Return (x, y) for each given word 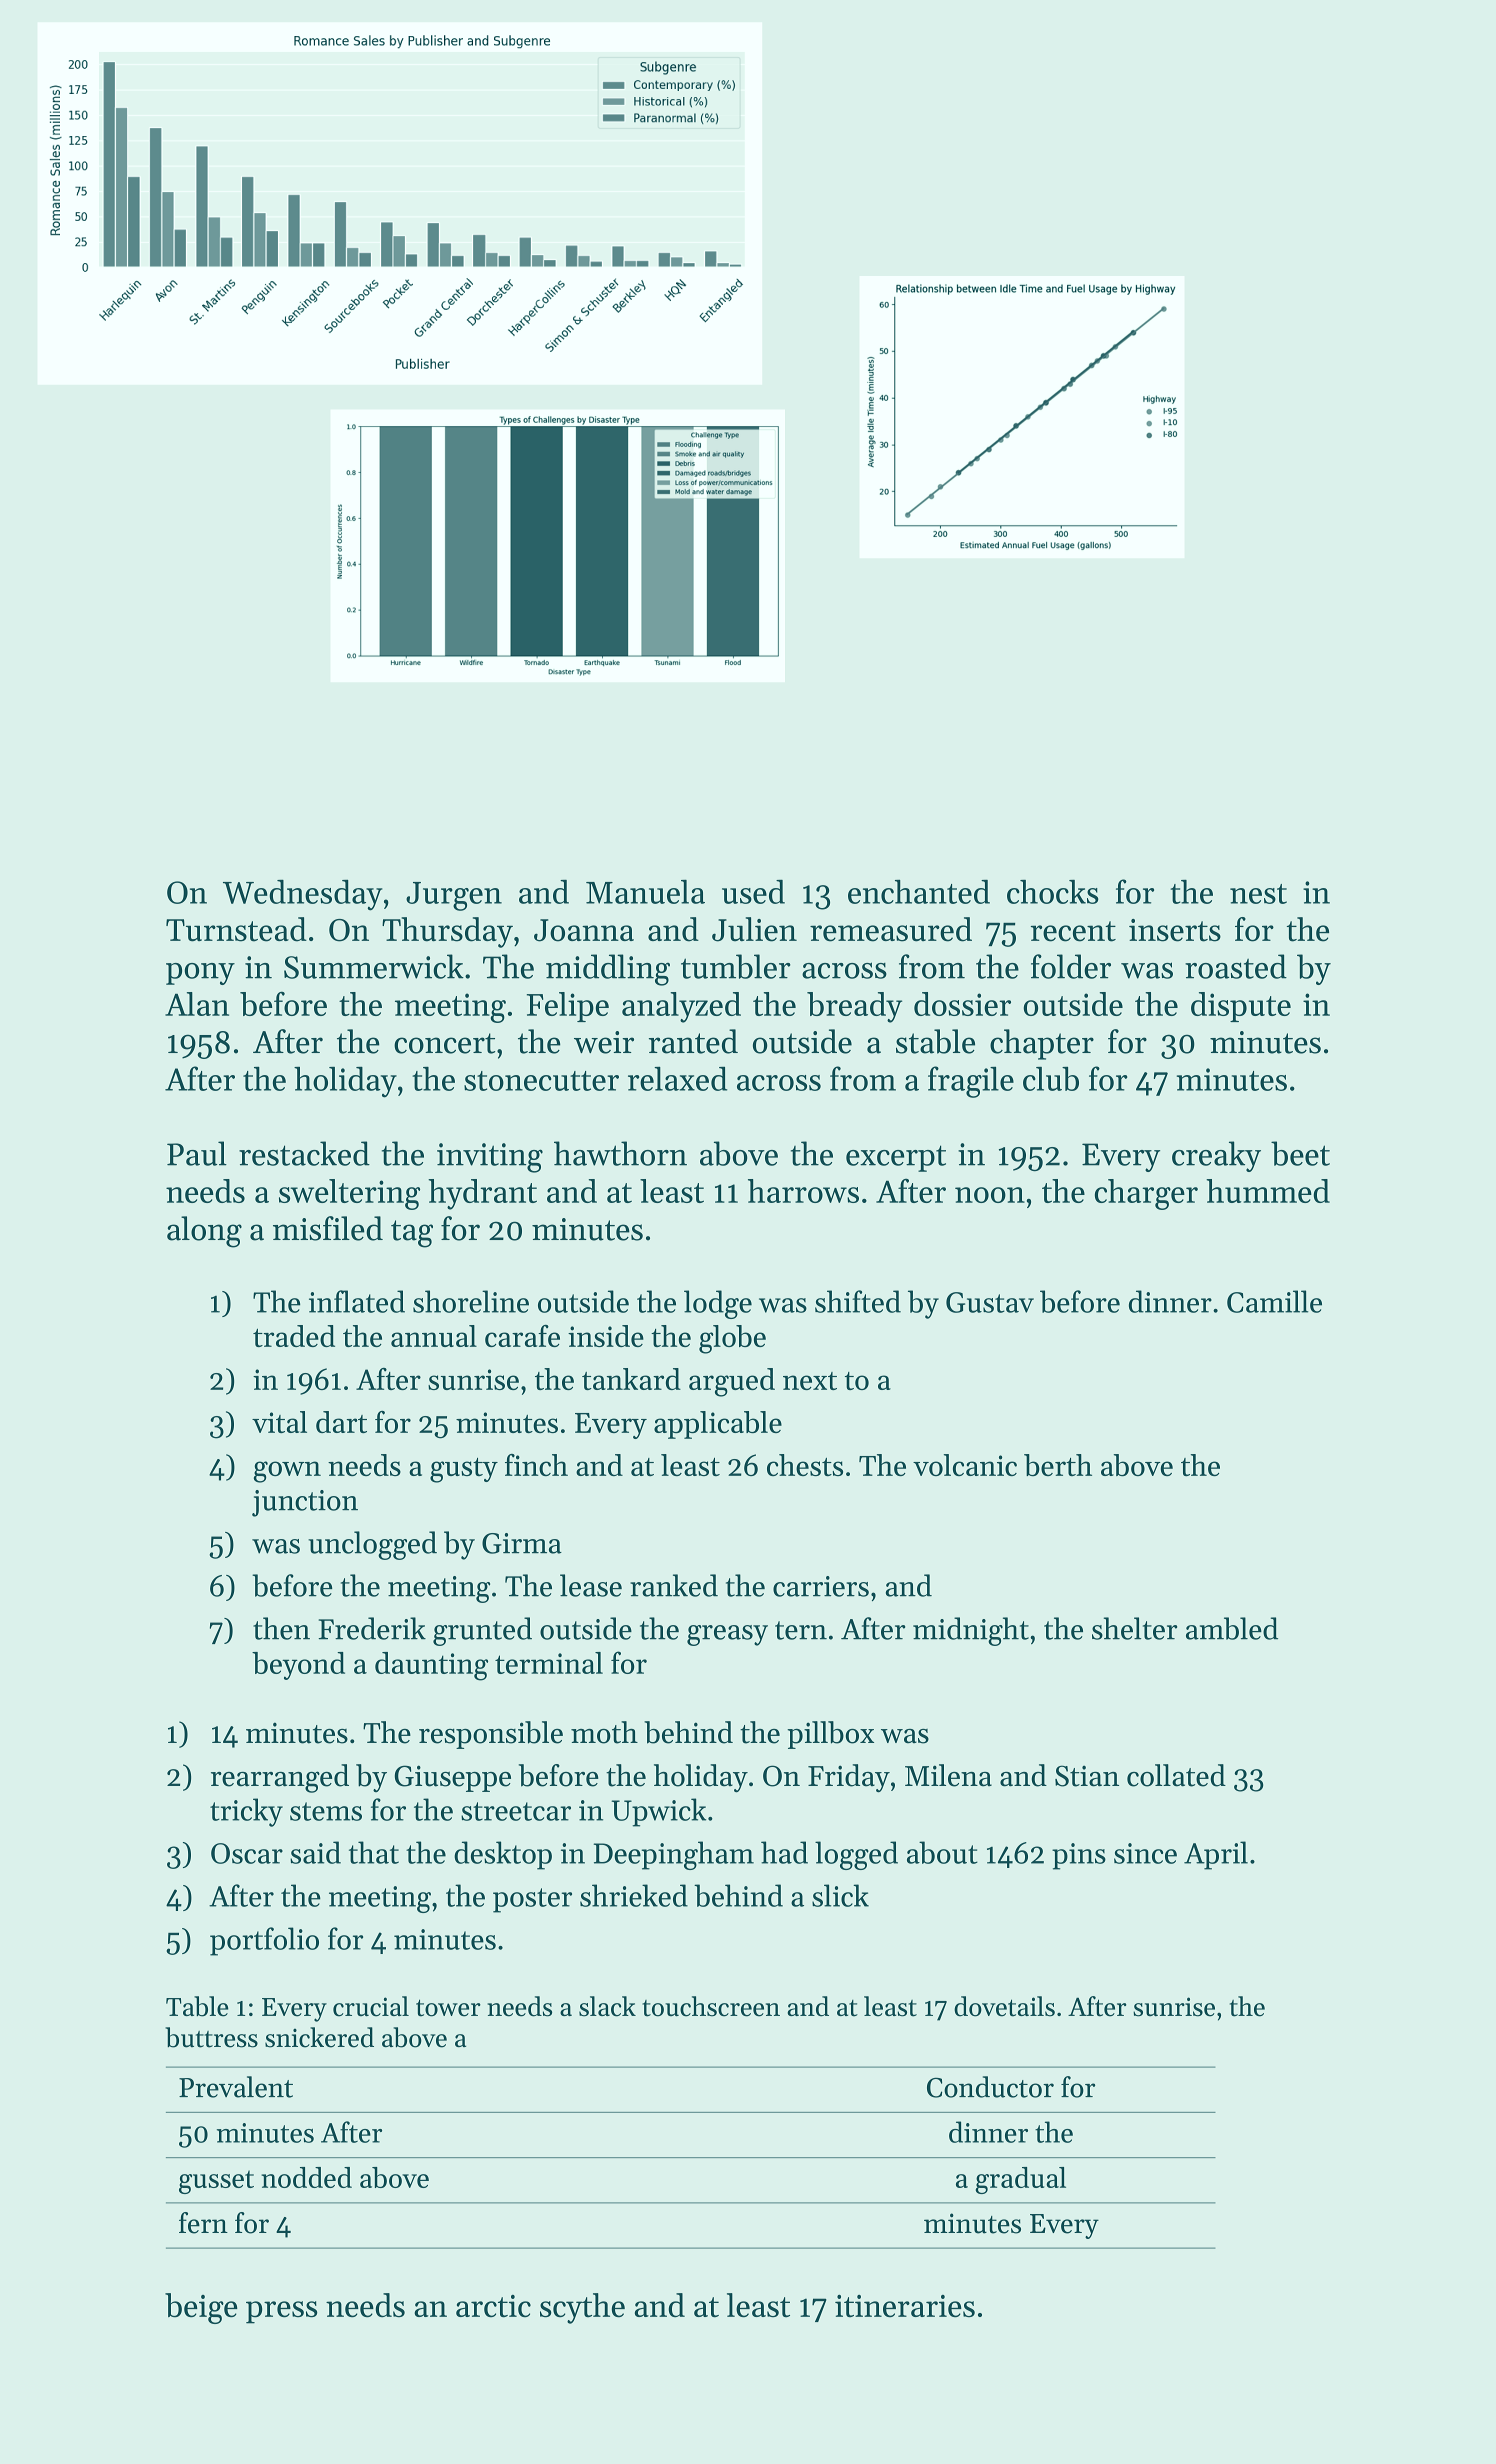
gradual (1020, 2180)
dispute (1241, 1007)
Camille (1274, 1301)
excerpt (896, 1158)
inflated (357, 1301)
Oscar (247, 1853)
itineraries (905, 2306)
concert (444, 1043)
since (1145, 1853)
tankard (631, 1379)
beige (201, 2308)
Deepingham (673, 1855)
